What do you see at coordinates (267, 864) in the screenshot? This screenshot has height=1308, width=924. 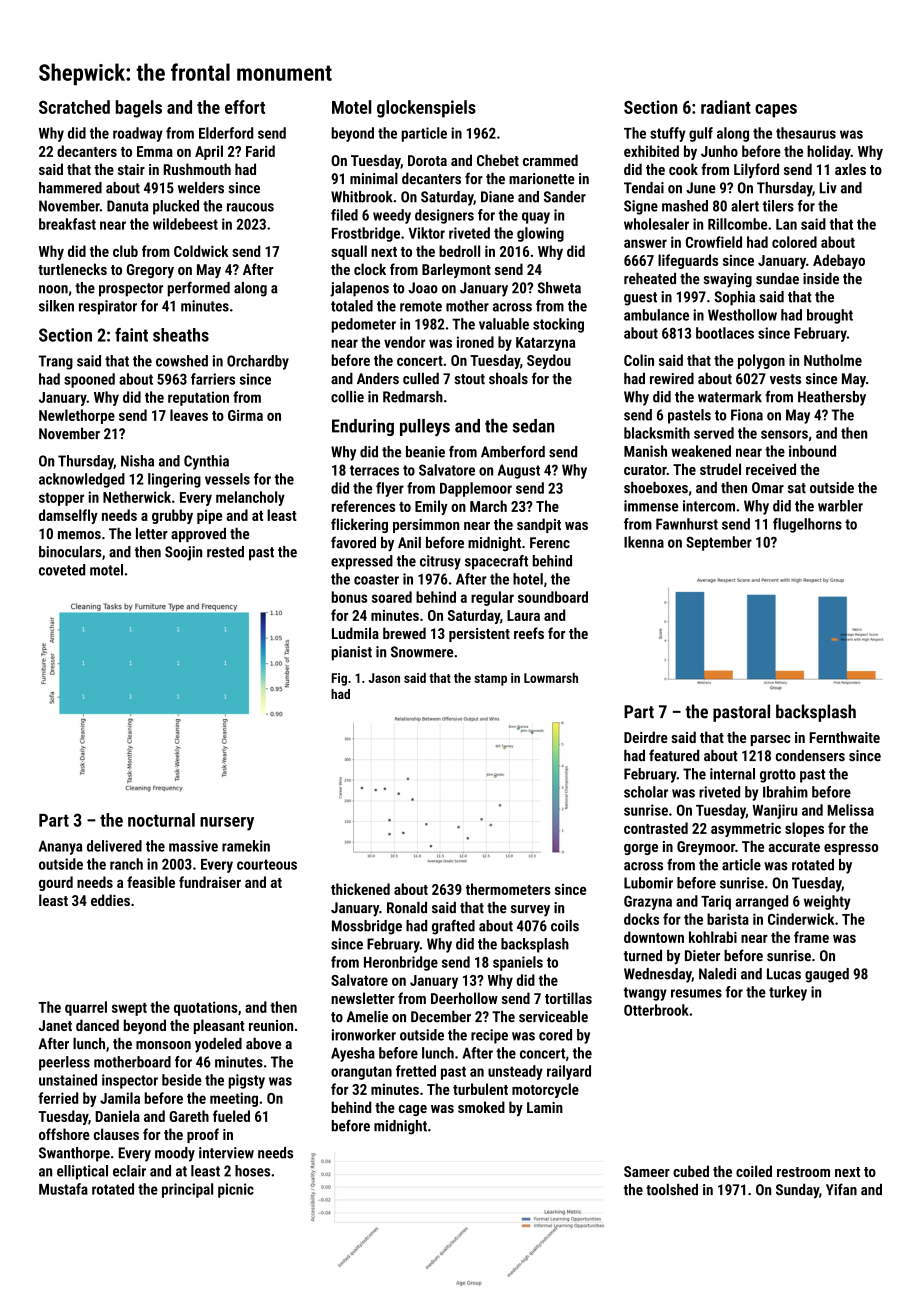 I see `courteous` at bounding box center [267, 864].
